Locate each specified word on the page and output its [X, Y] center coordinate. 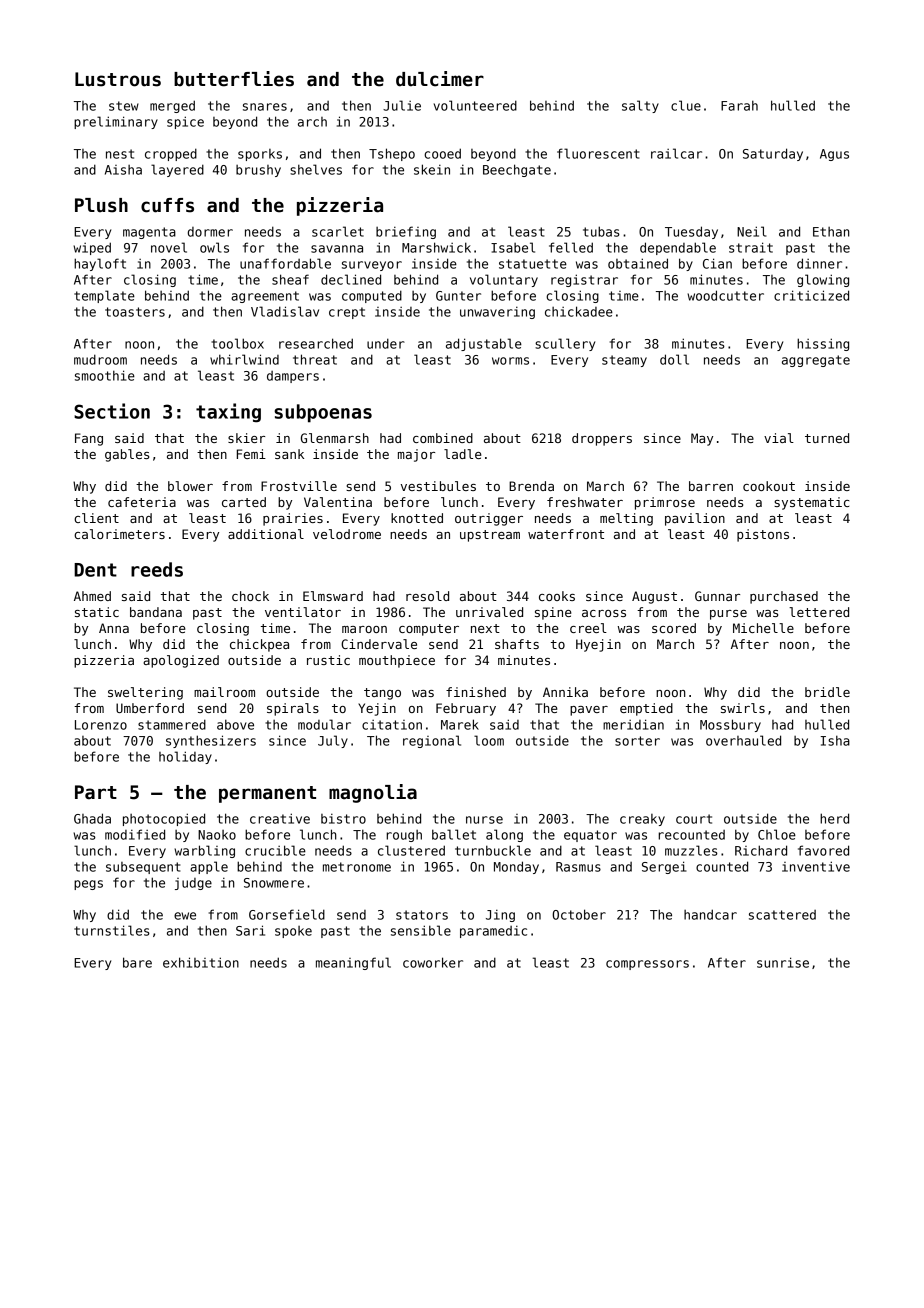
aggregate [816, 361]
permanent [267, 794]
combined [443, 438]
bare [137, 962]
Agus [834, 155]
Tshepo [392, 154]
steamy [624, 361]
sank [289, 454]
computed [372, 296]
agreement [265, 297]
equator [590, 836]
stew [124, 106]
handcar [710, 914]
